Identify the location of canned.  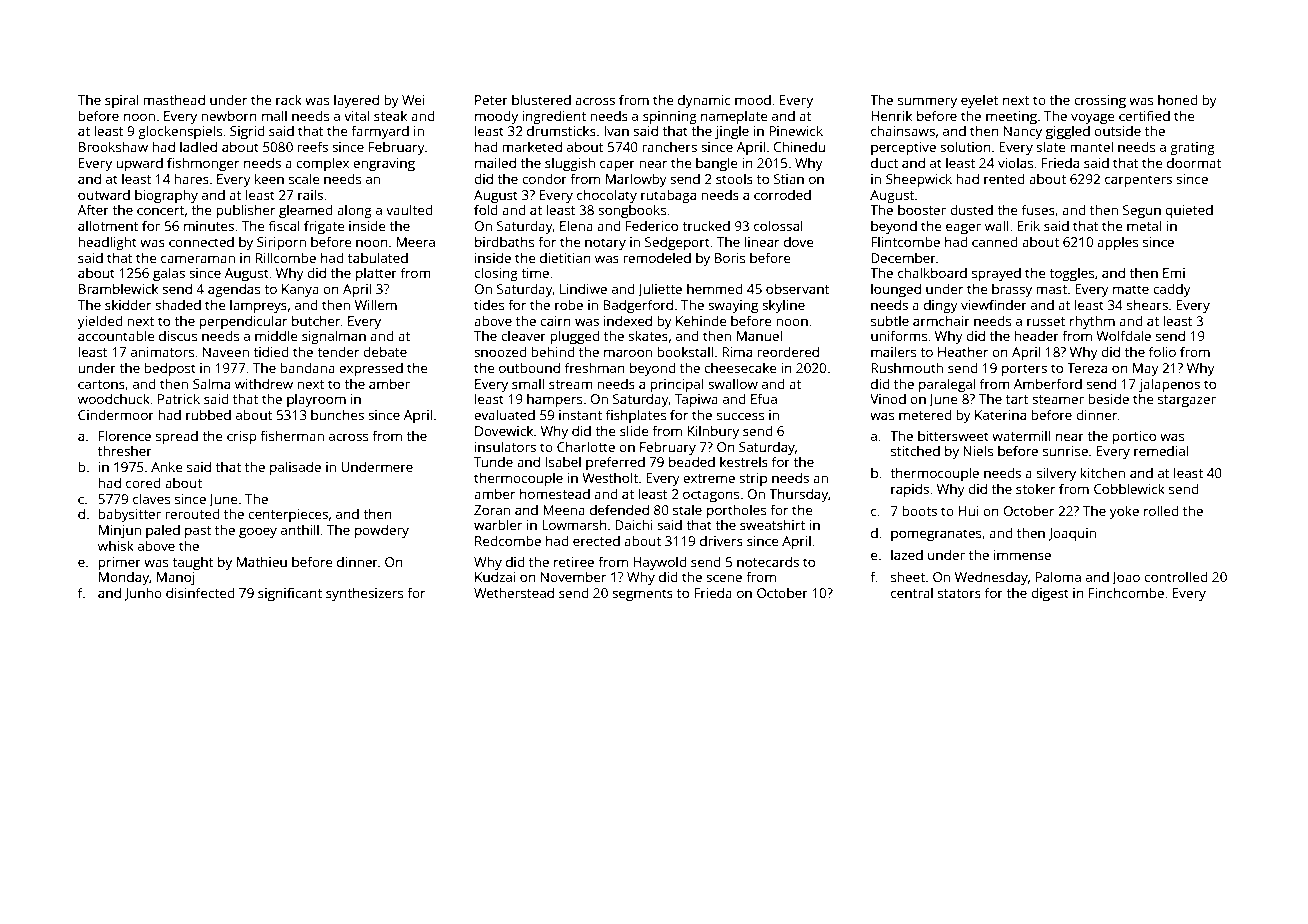
(995, 241).
